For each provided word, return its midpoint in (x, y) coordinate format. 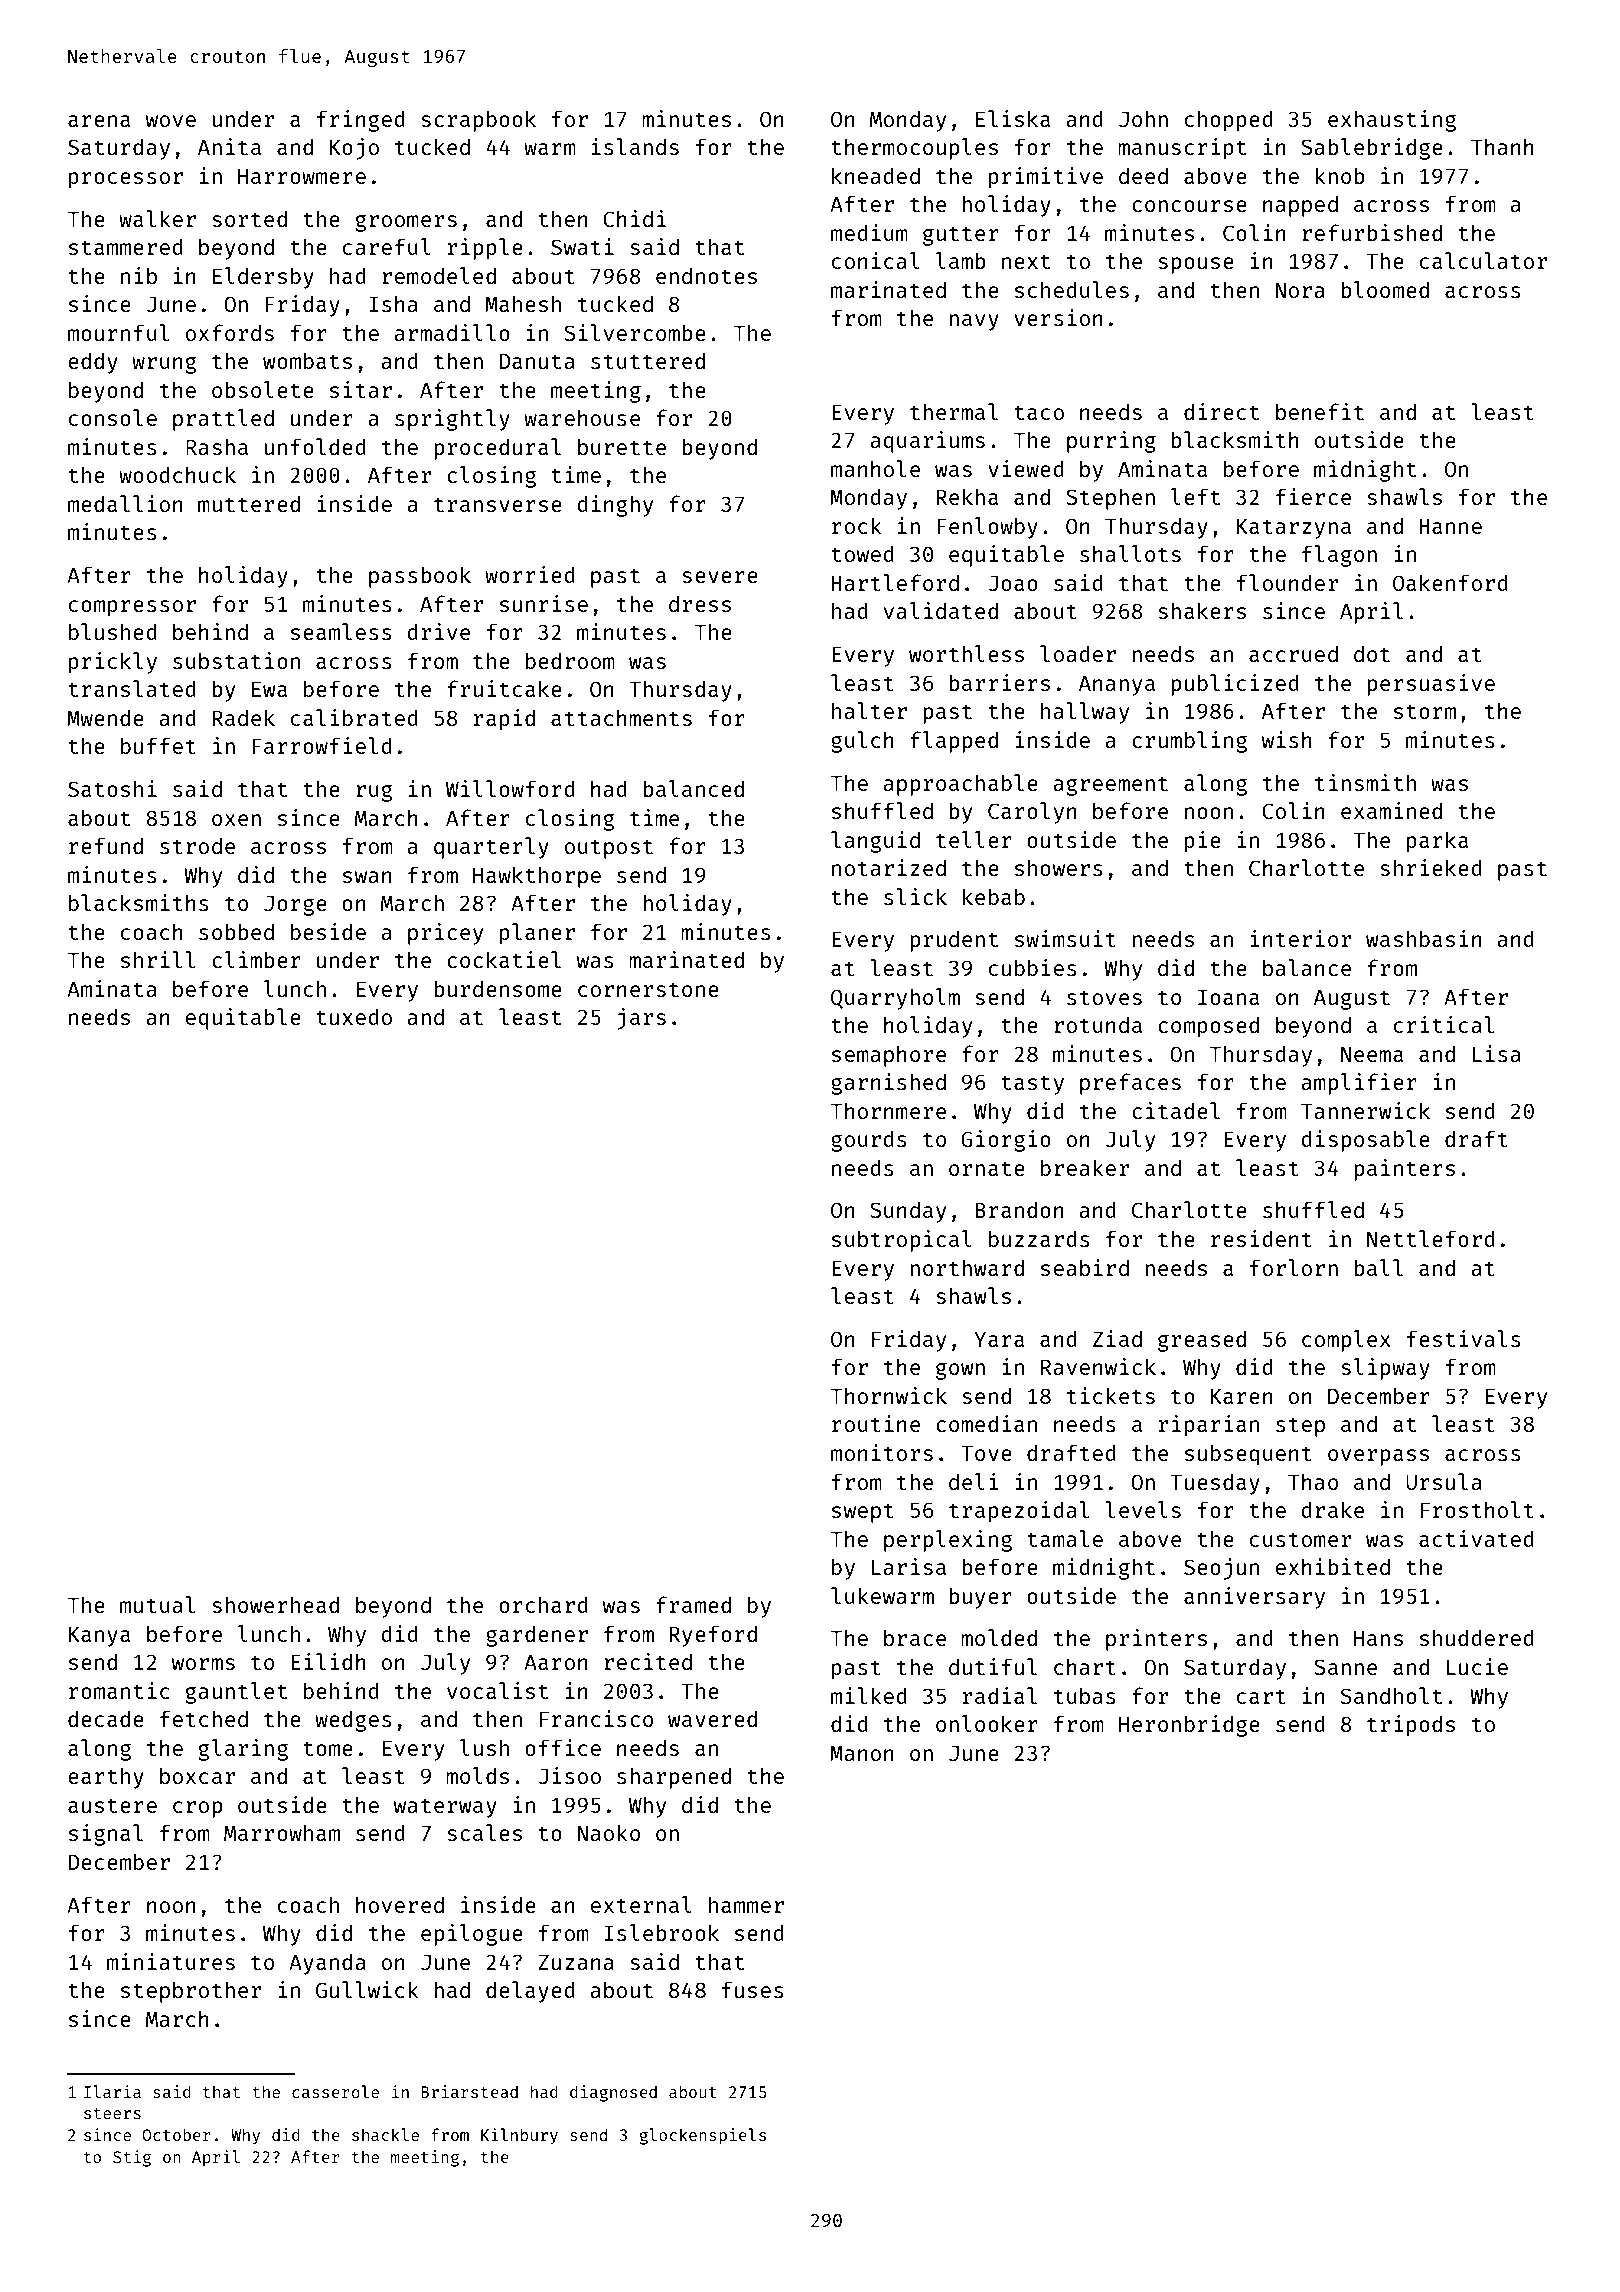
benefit (1320, 411)
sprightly (452, 420)
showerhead (275, 1604)
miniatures (171, 1961)
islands (635, 146)
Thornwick (889, 1395)
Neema (1372, 1054)
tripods (1411, 1726)
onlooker (987, 1723)
